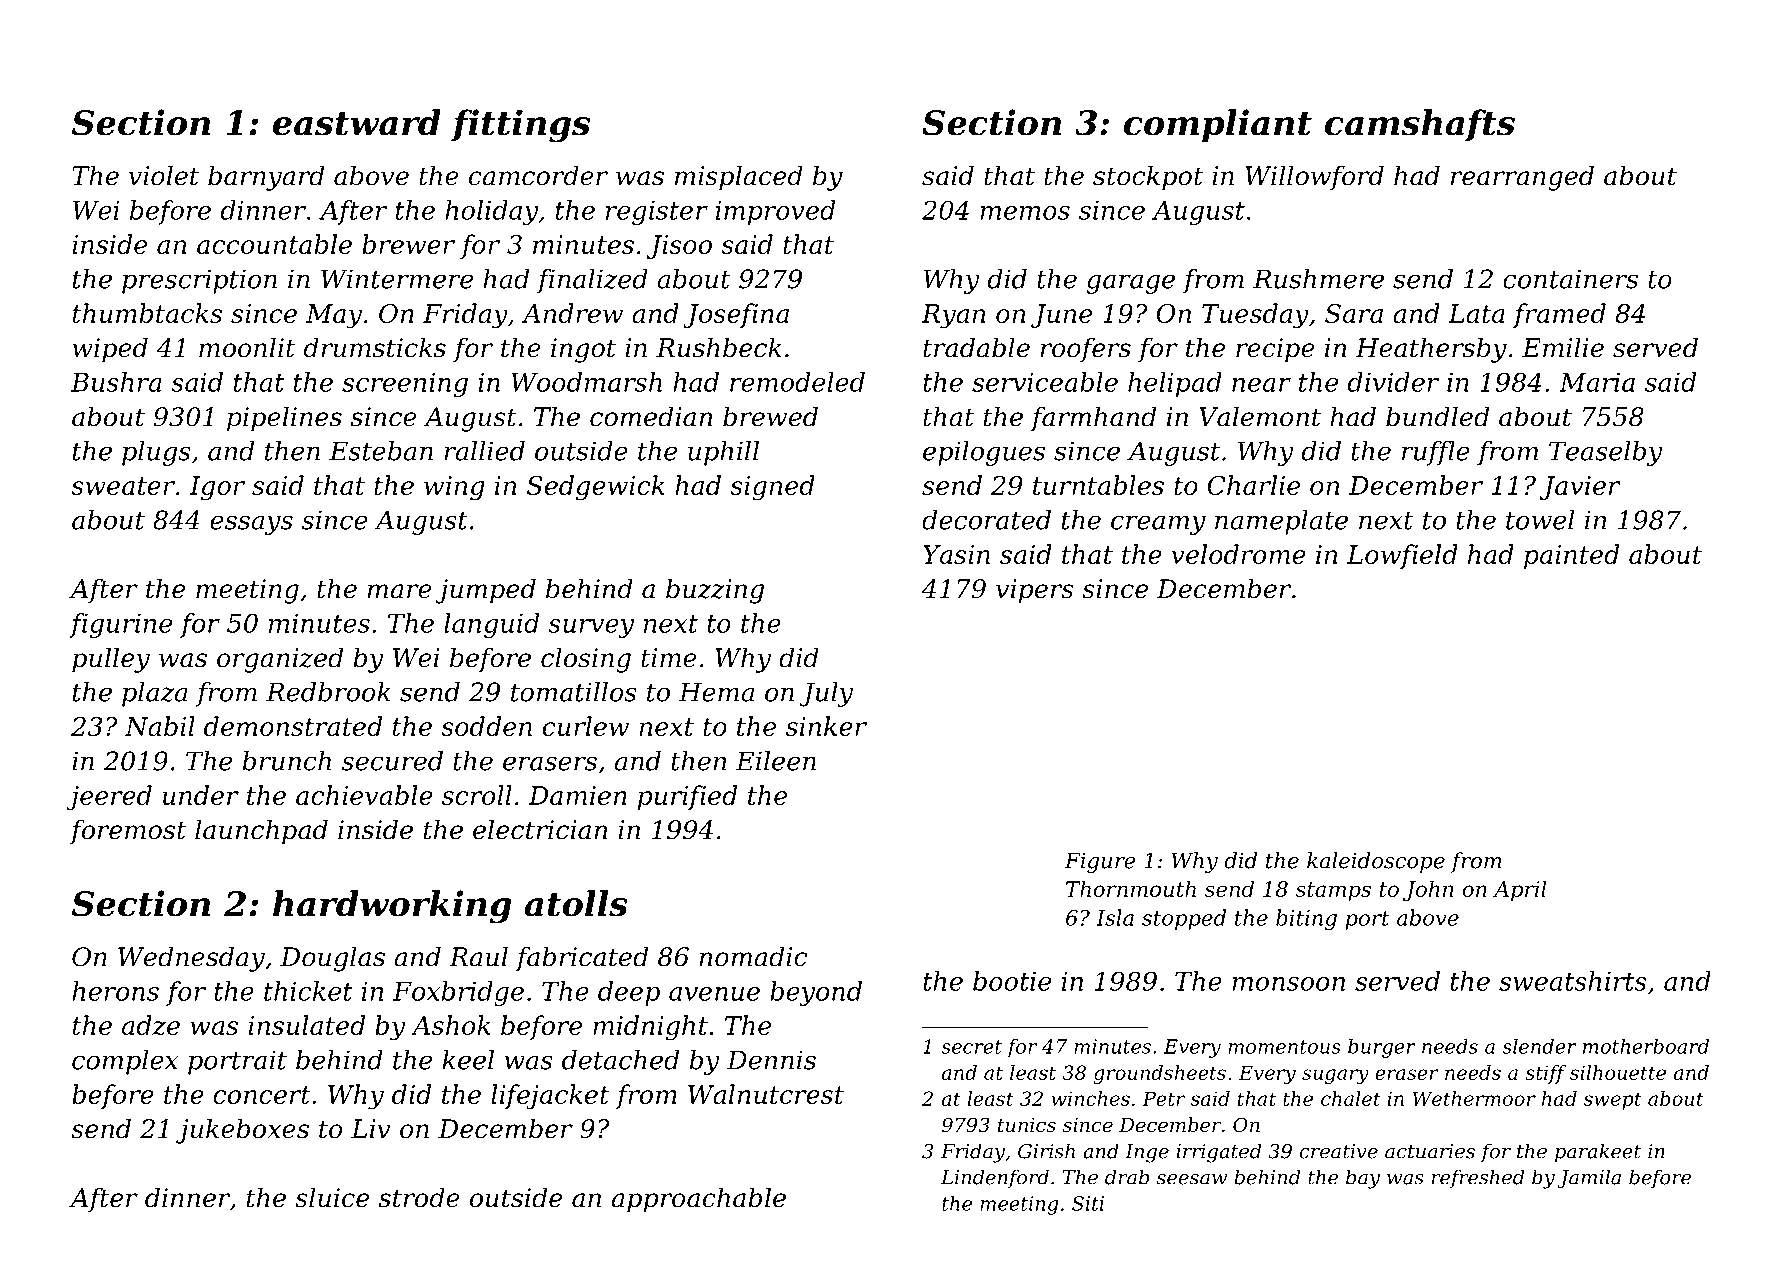  Describe the element at coordinates (486, 591) in the screenshot. I see `jumped` at that location.
